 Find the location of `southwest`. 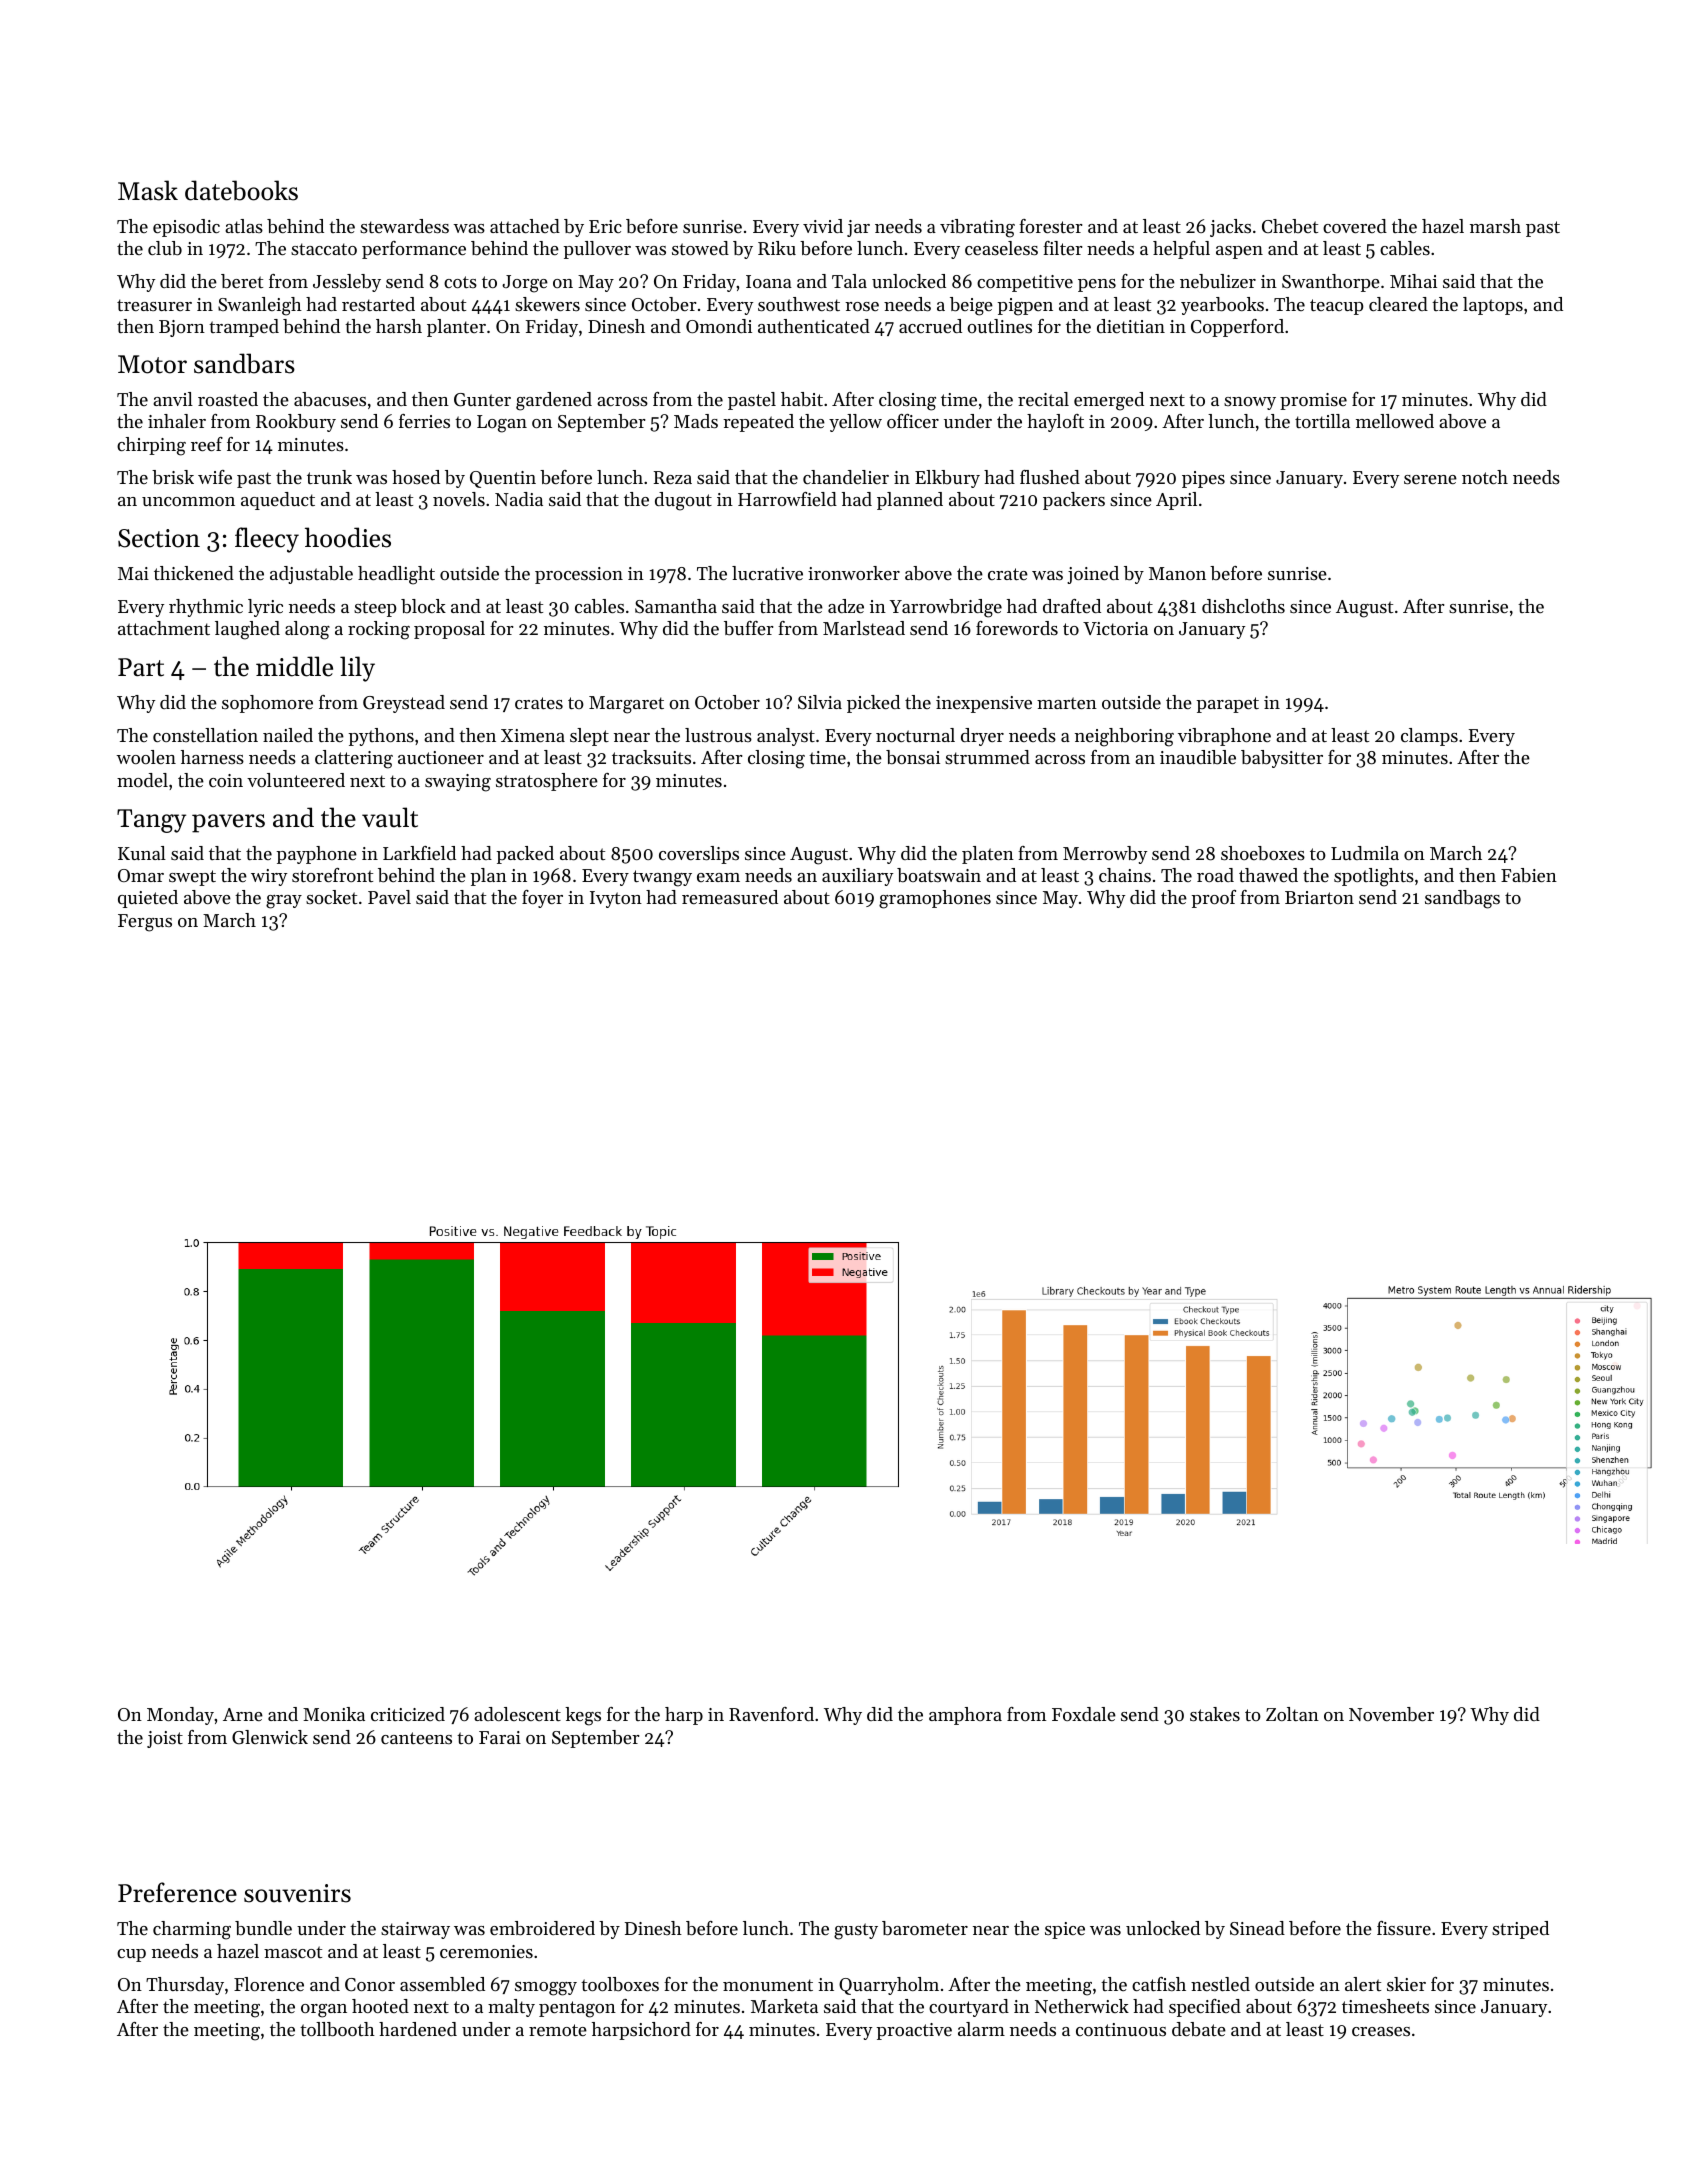

southwest is located at coordinates (799, 304).
